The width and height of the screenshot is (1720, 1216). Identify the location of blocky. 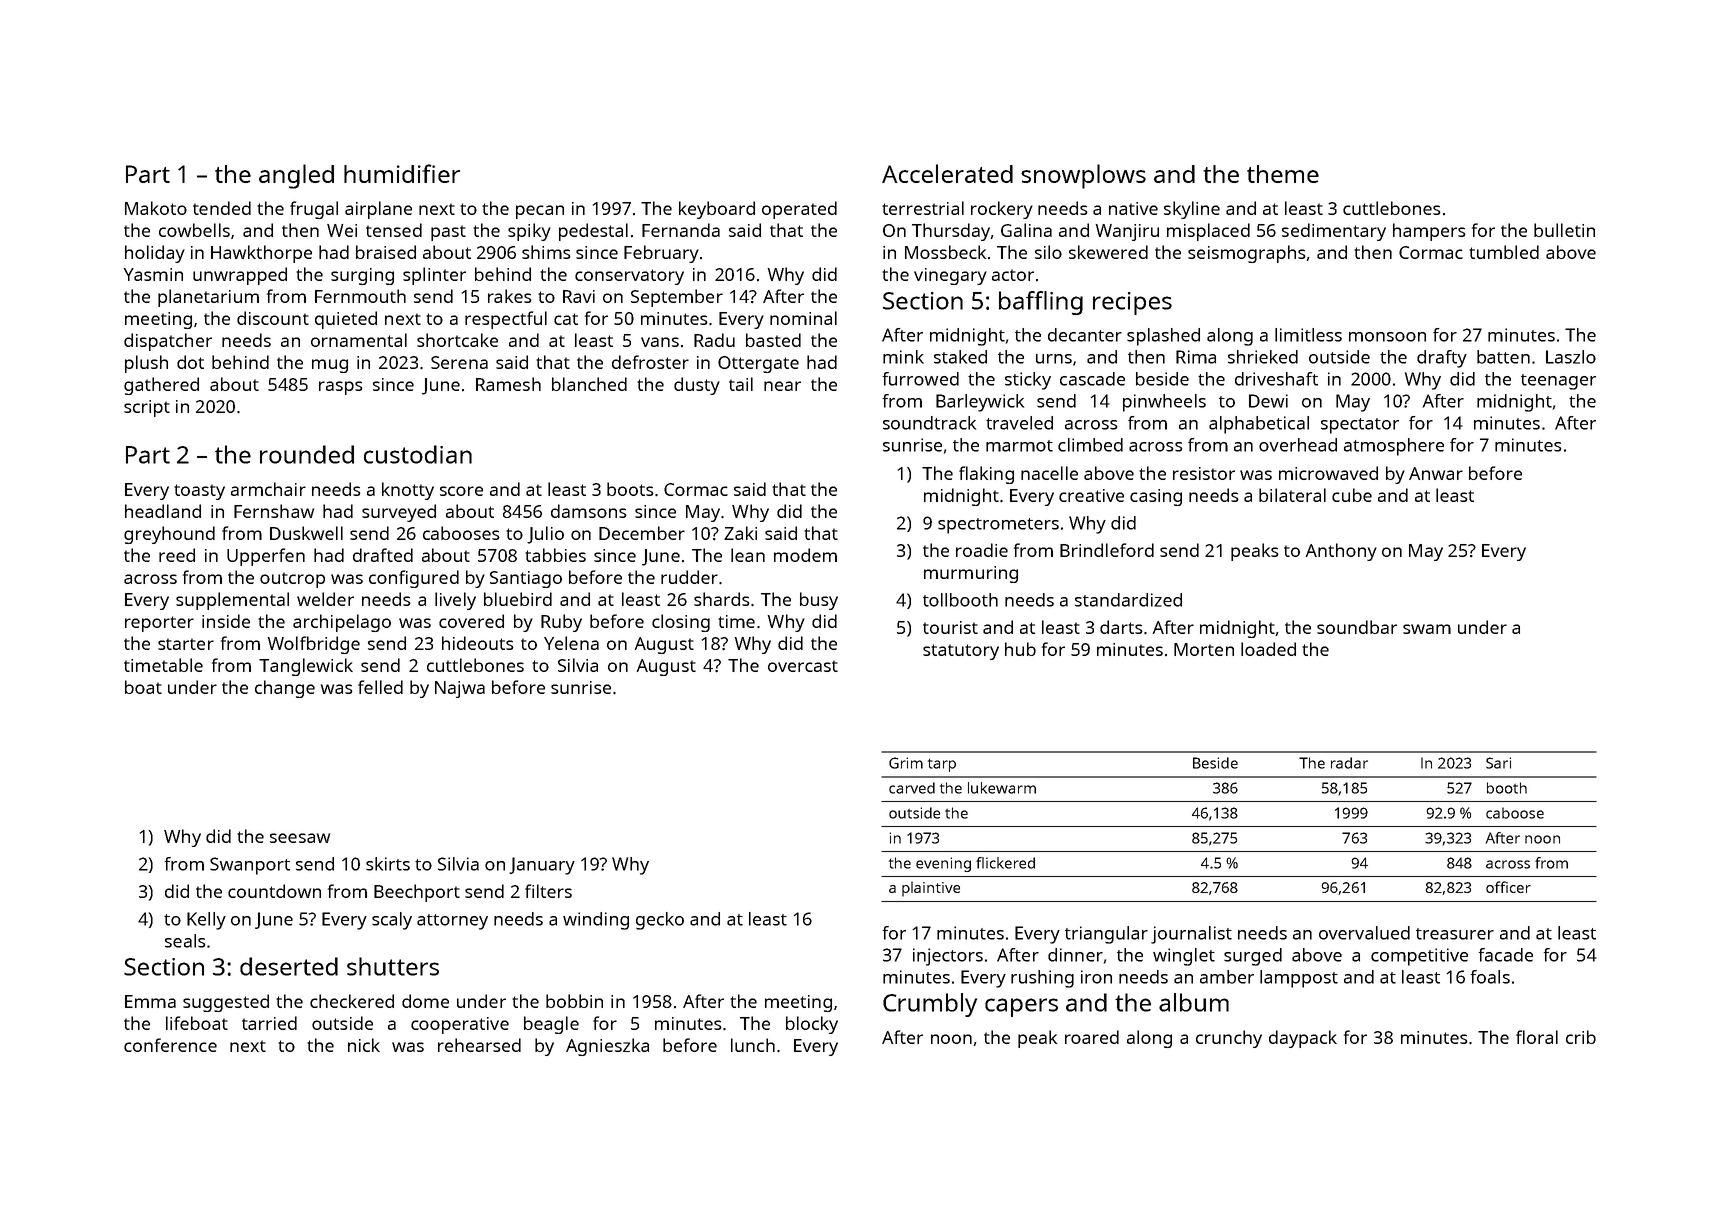
(812, 1025).
